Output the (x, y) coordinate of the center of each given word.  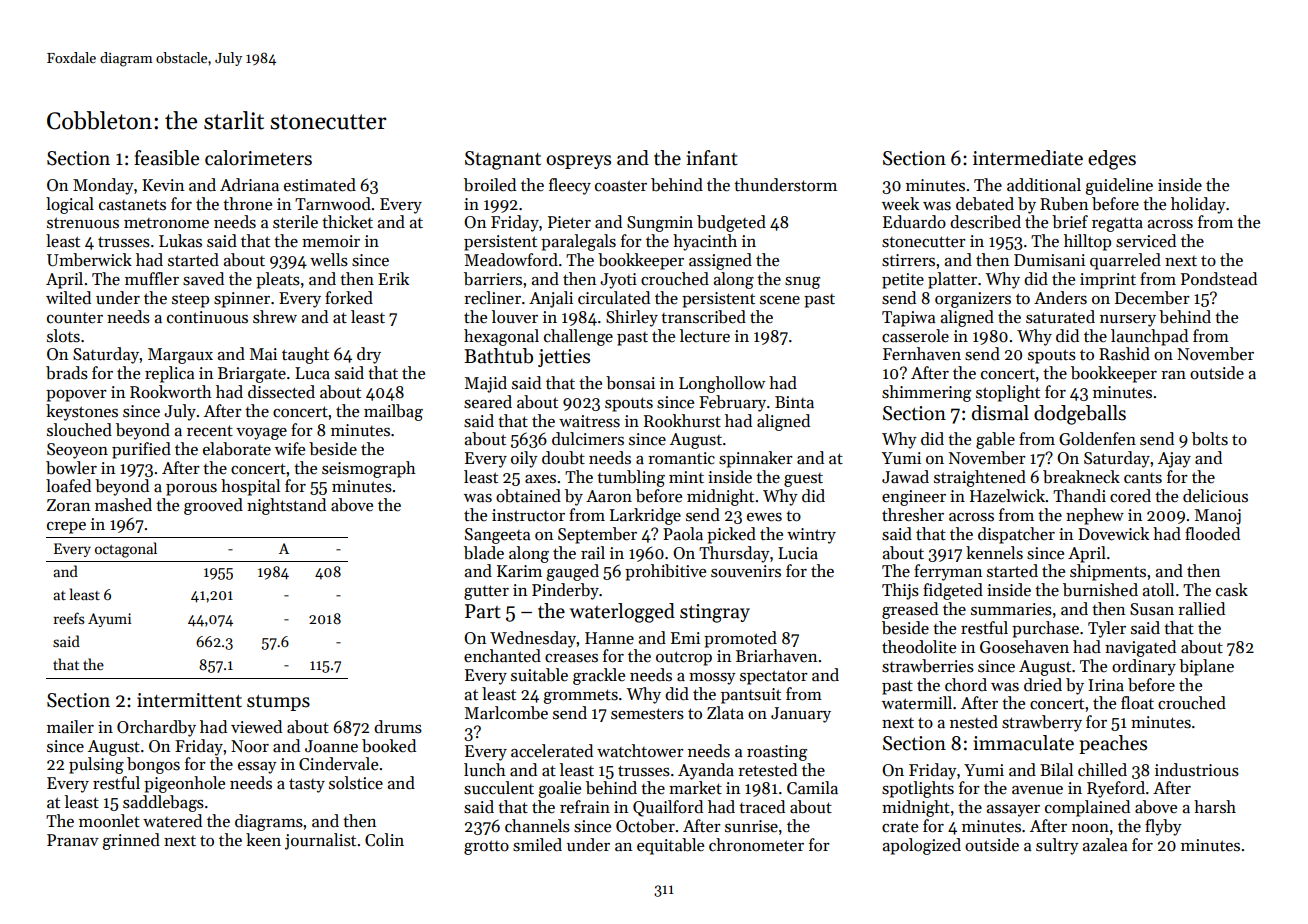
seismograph (369, 469)
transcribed (703, 317)
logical (70, 205)
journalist (320, 841)
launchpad (1149, 337)
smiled (537, 845)
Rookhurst (682, 421)
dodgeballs (1080, 415)
